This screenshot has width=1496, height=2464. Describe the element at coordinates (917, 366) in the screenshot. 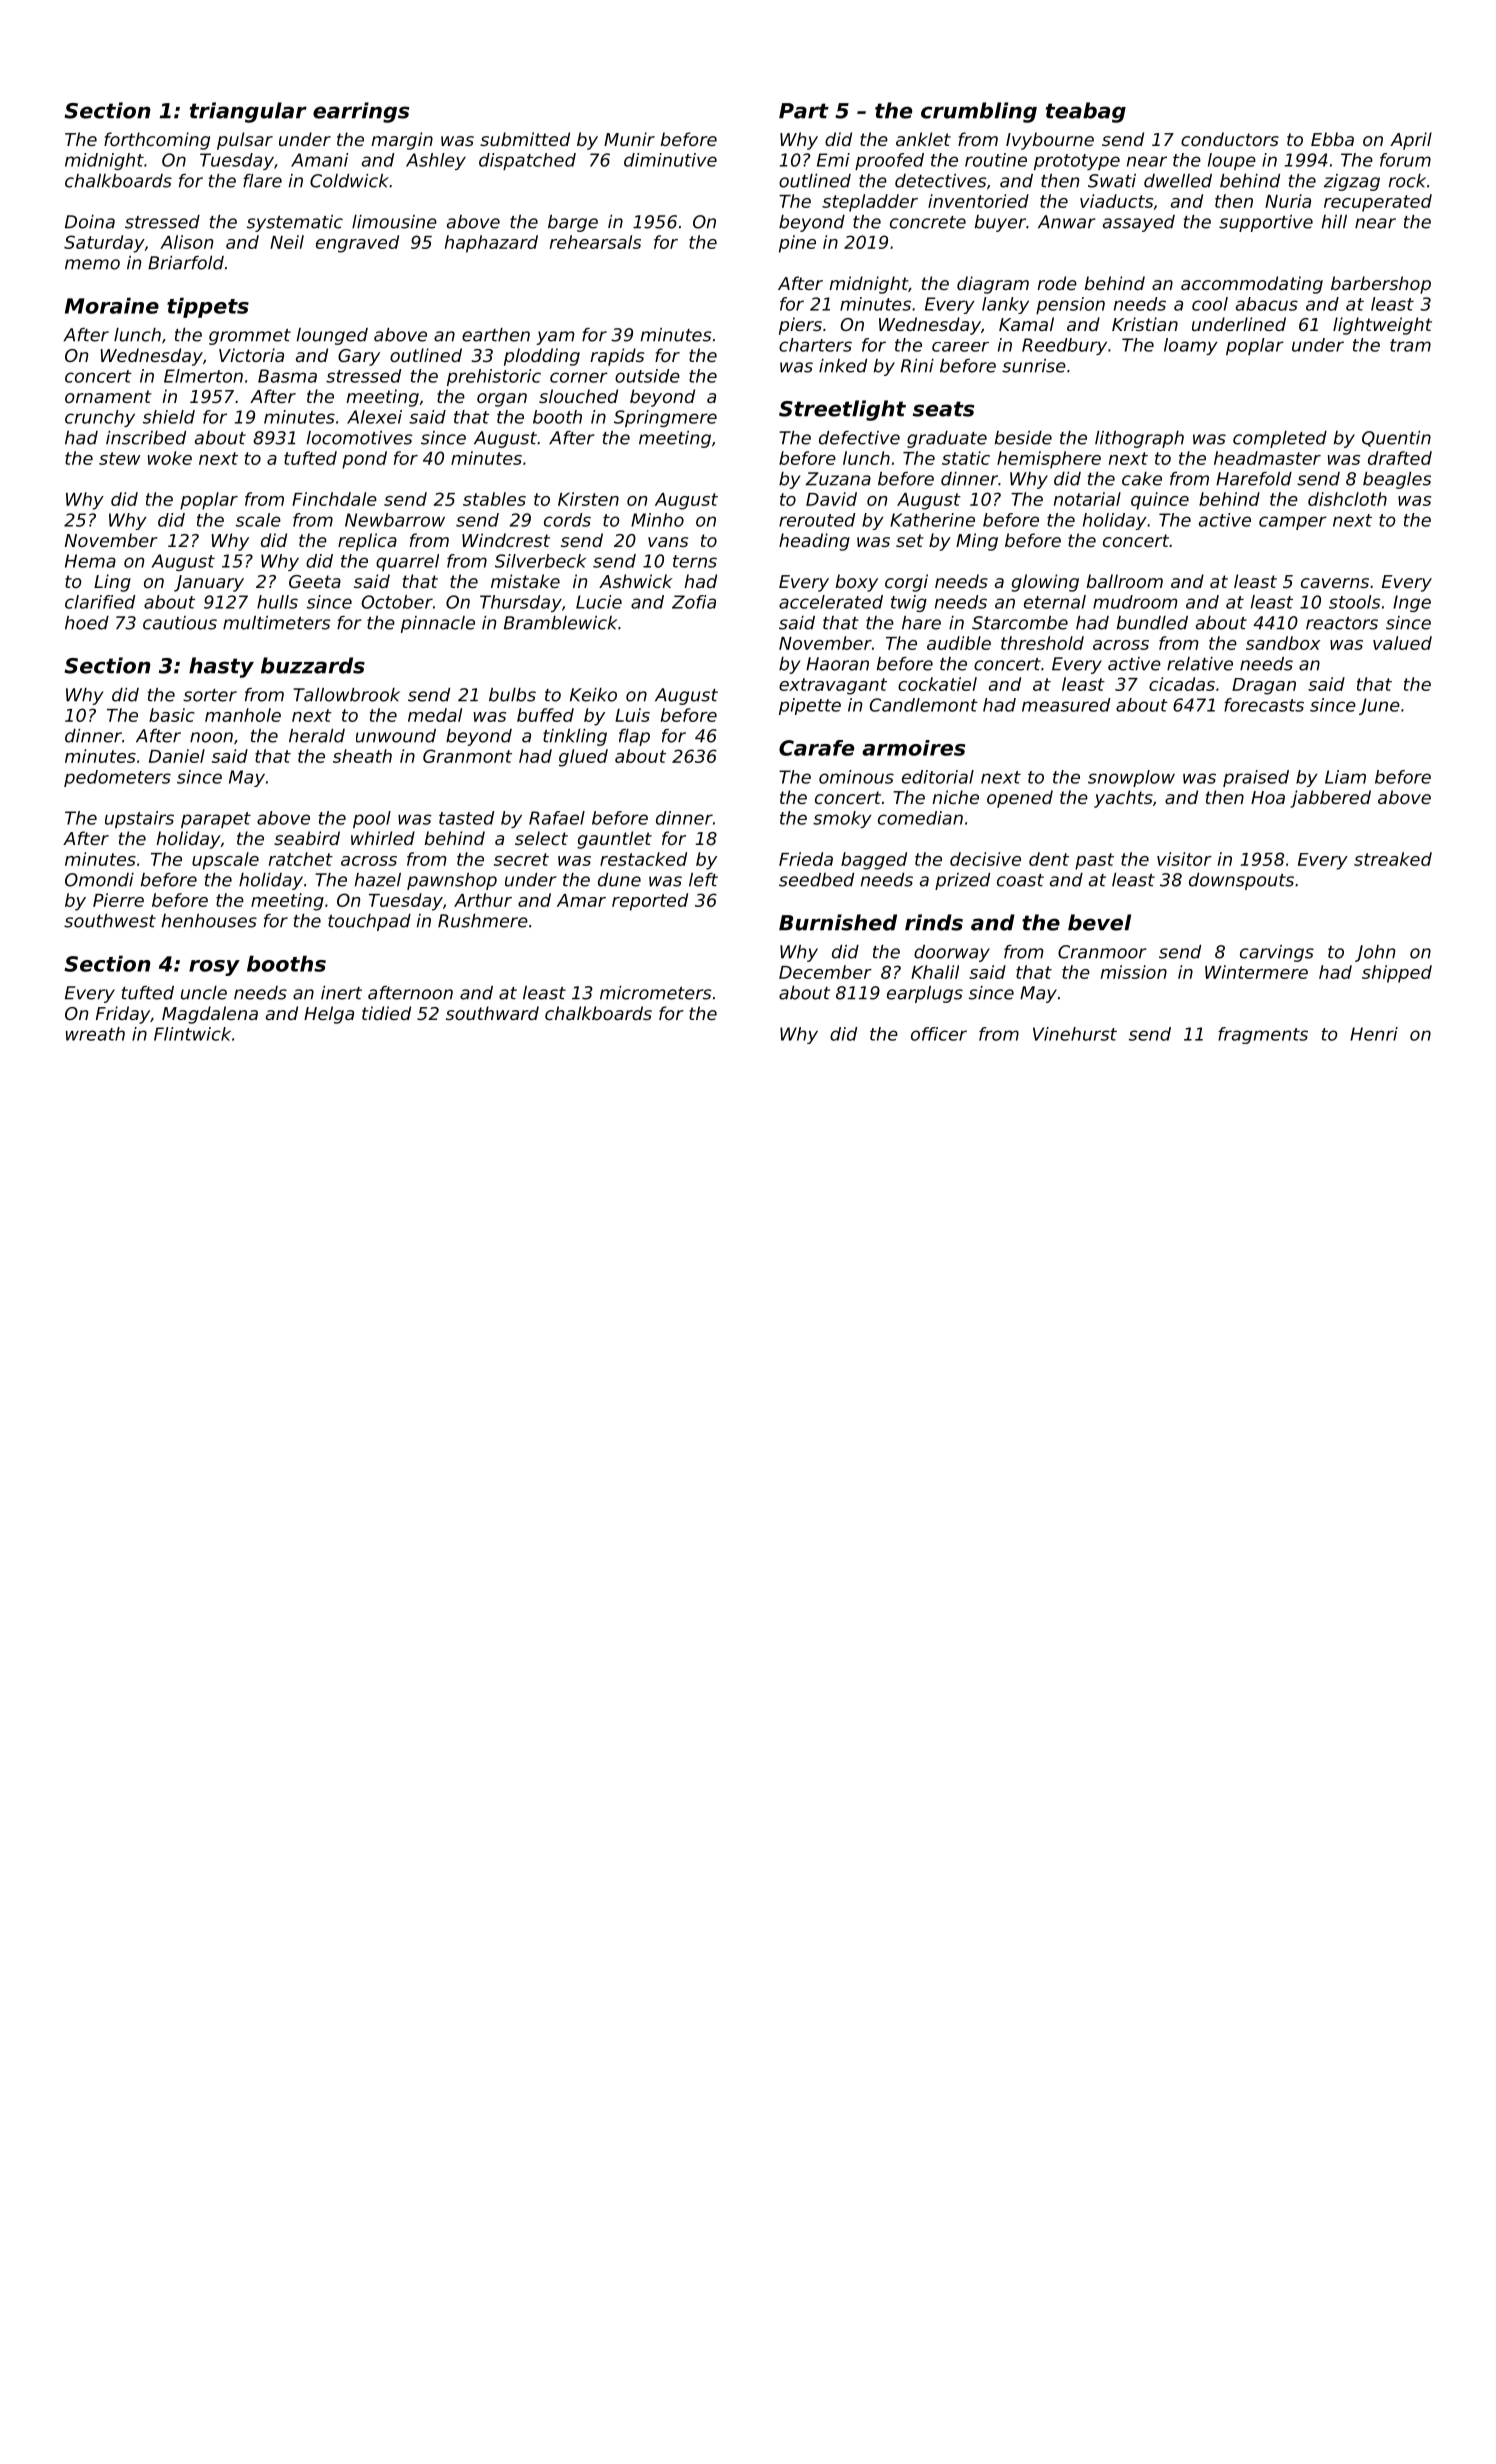

I see `Rini` at that location.
